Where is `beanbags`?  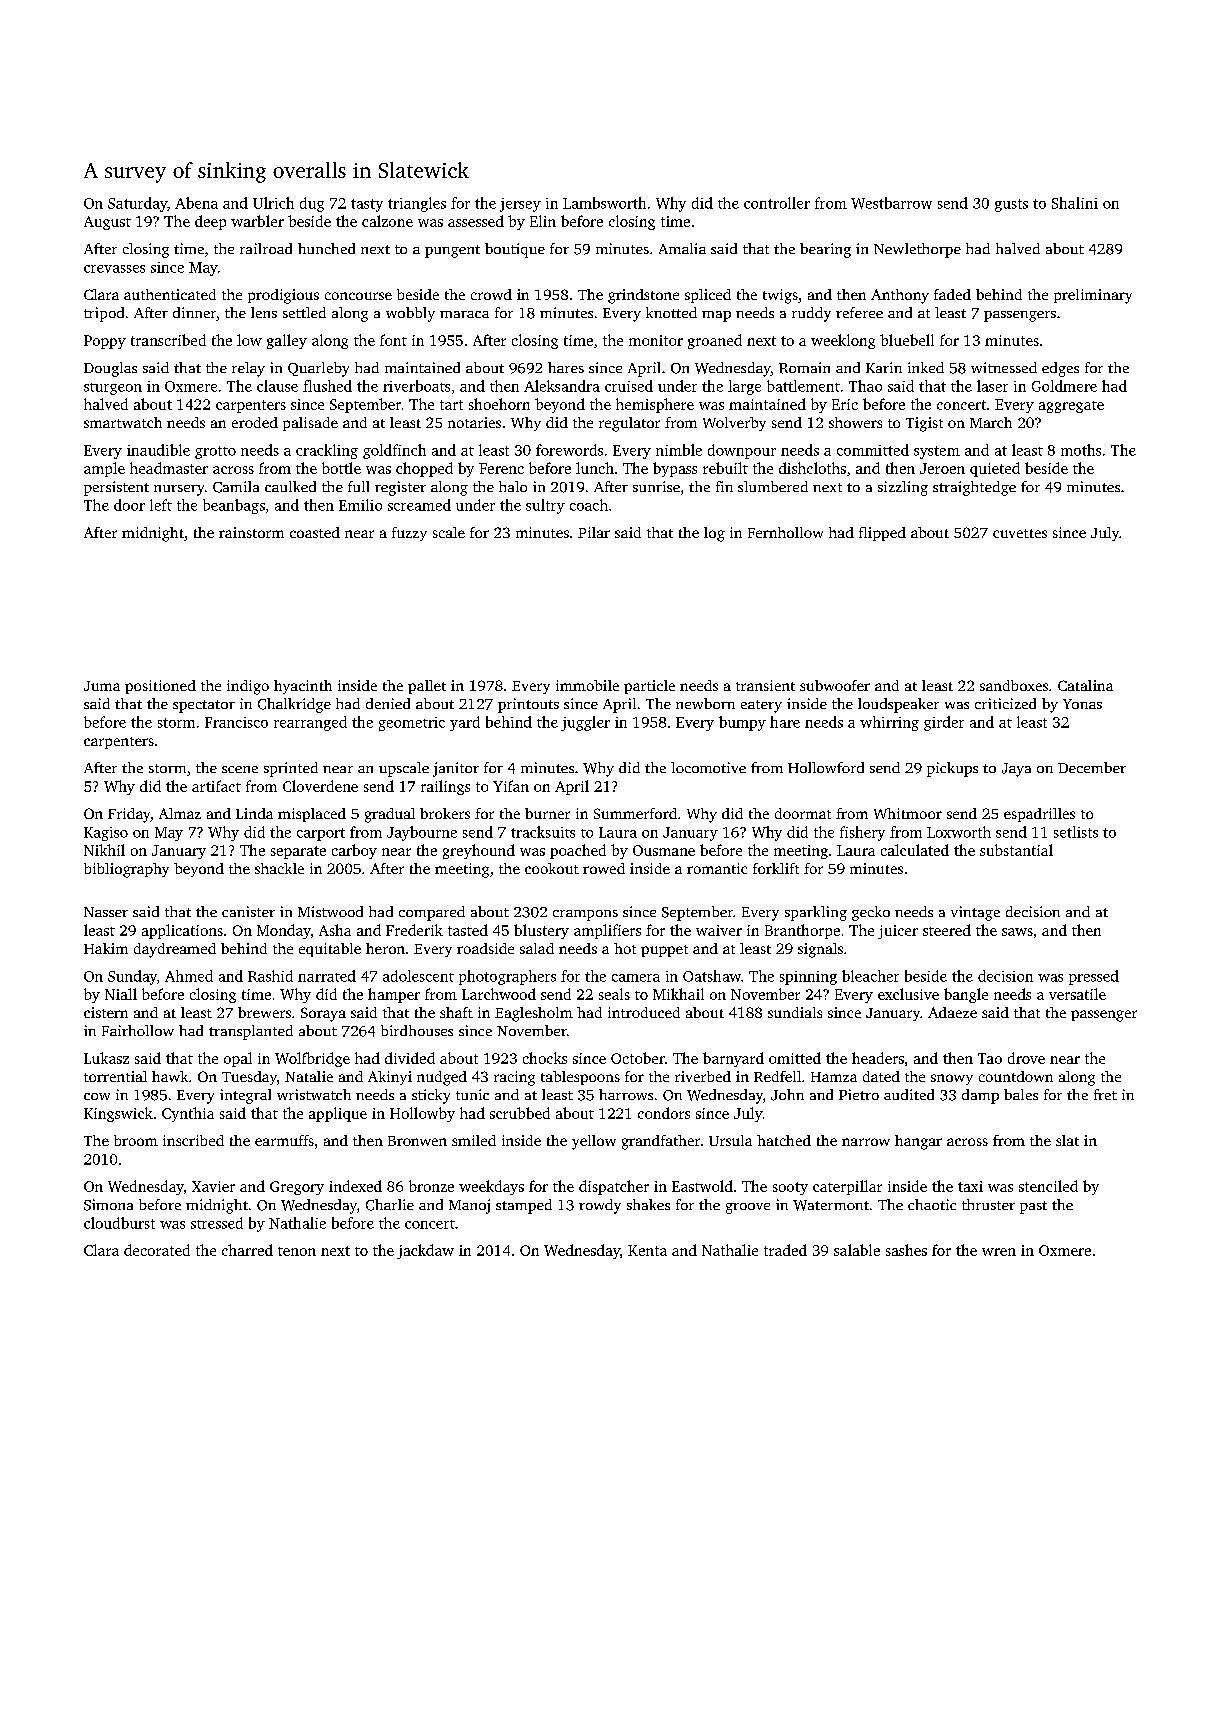 beanbags is located at coordinates (234, 506).
